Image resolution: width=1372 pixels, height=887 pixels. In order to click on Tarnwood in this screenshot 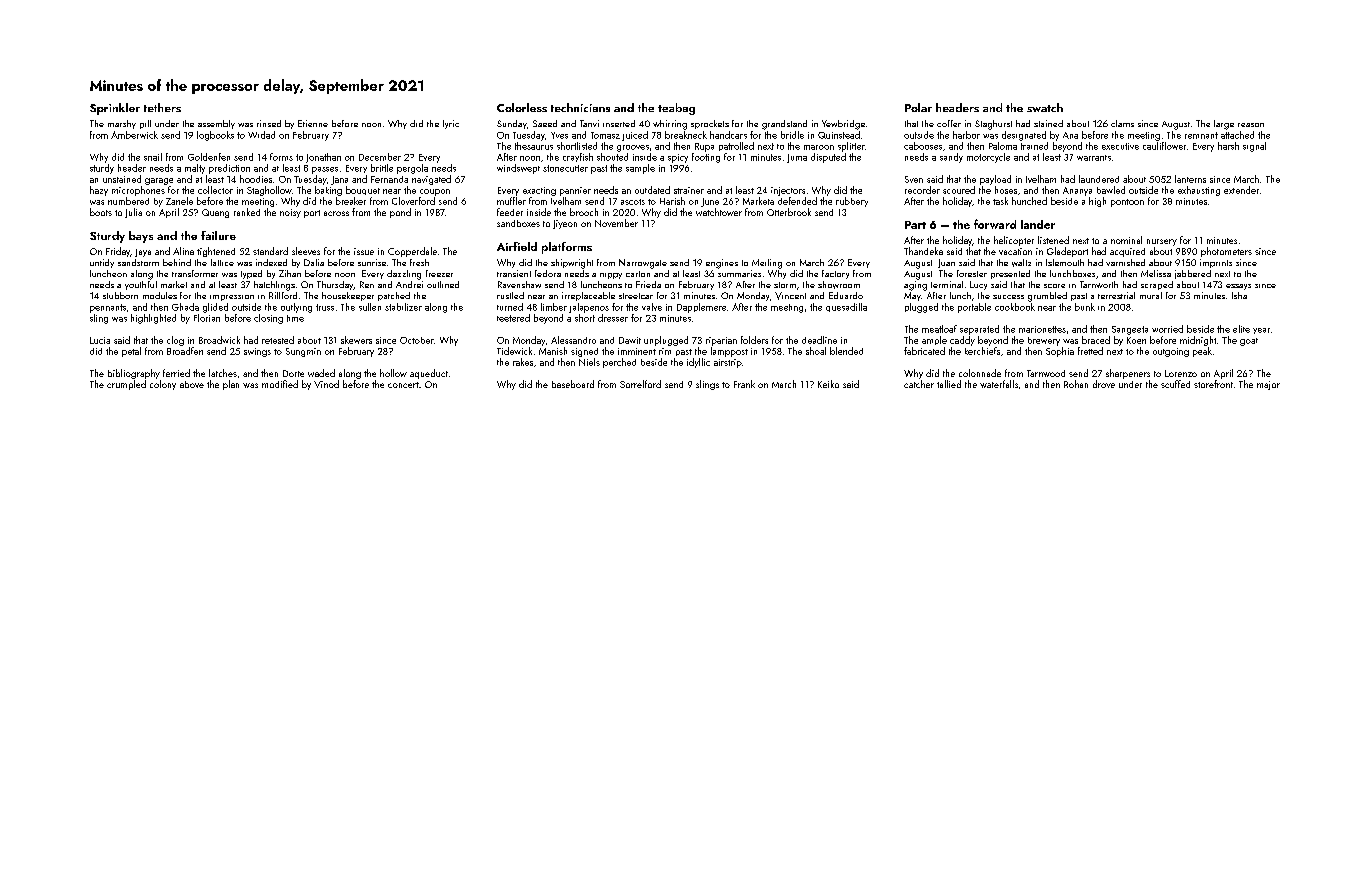, I will do `click(1046, 373)`.
